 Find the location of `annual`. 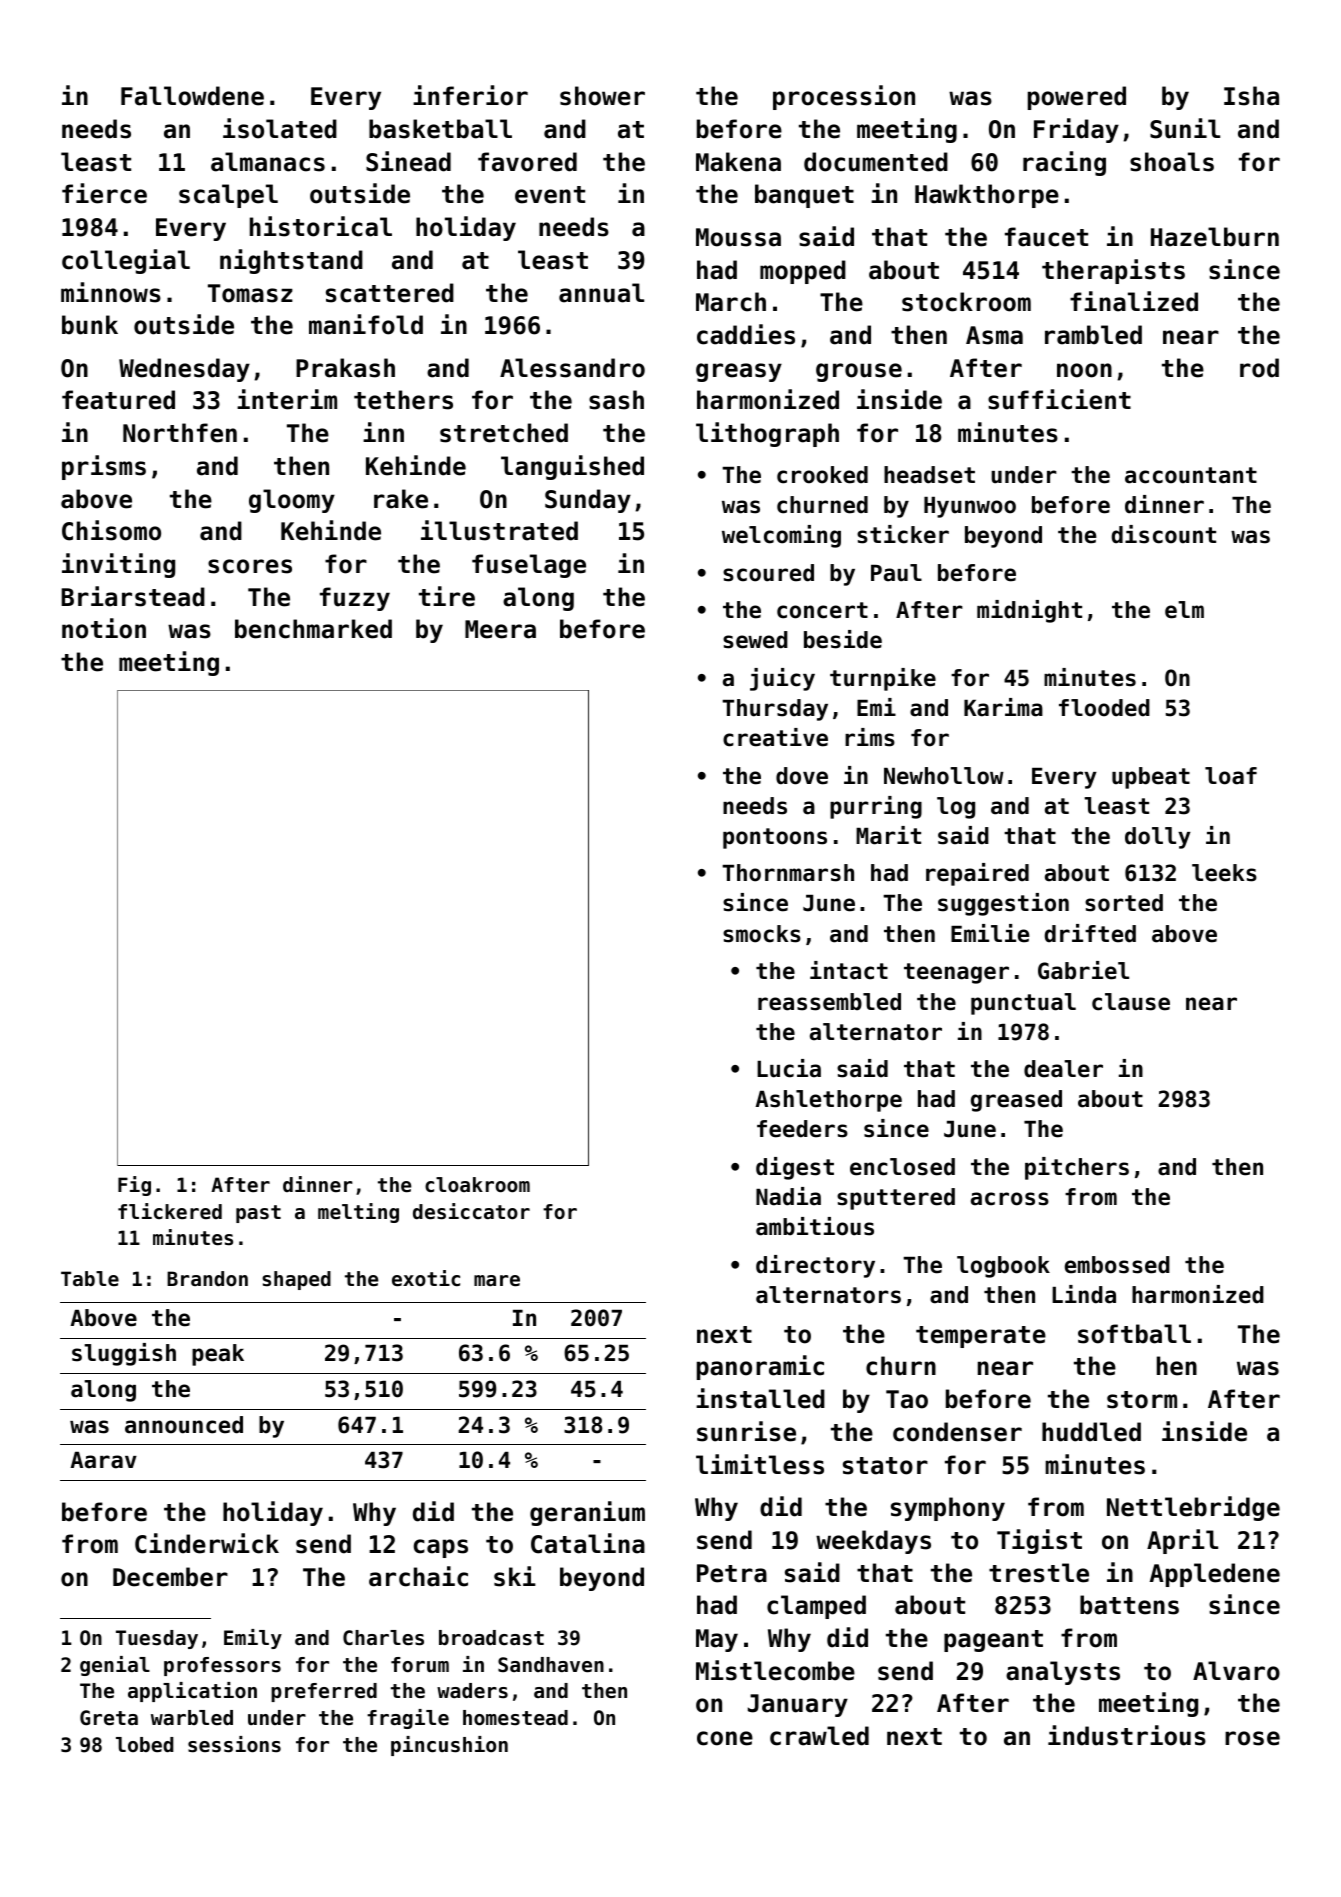

annual is located at coordinates (601, 293).
